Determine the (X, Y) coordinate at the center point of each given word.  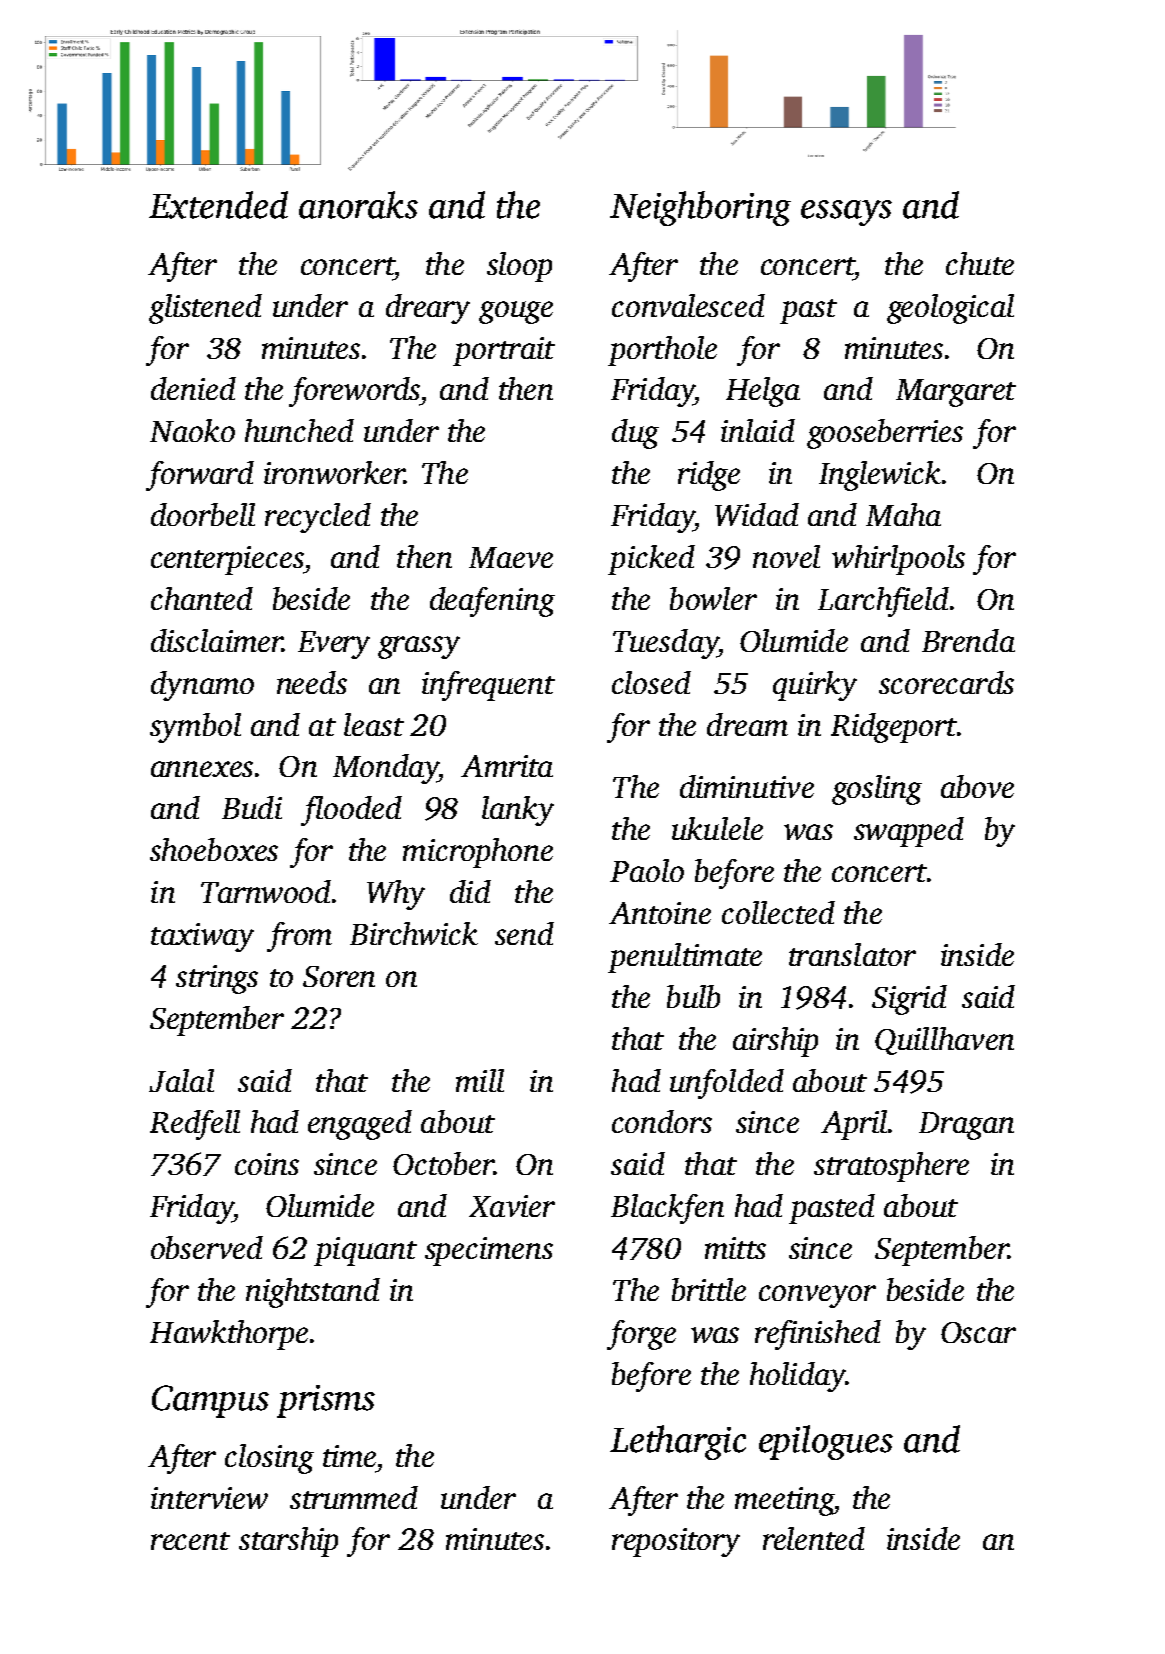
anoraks (358, 205)
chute (980, 263)
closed (651, 682)
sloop (519, 267)
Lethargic (678, 1442)
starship (288, 1542)
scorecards (946, 682)
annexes (202, 769)
